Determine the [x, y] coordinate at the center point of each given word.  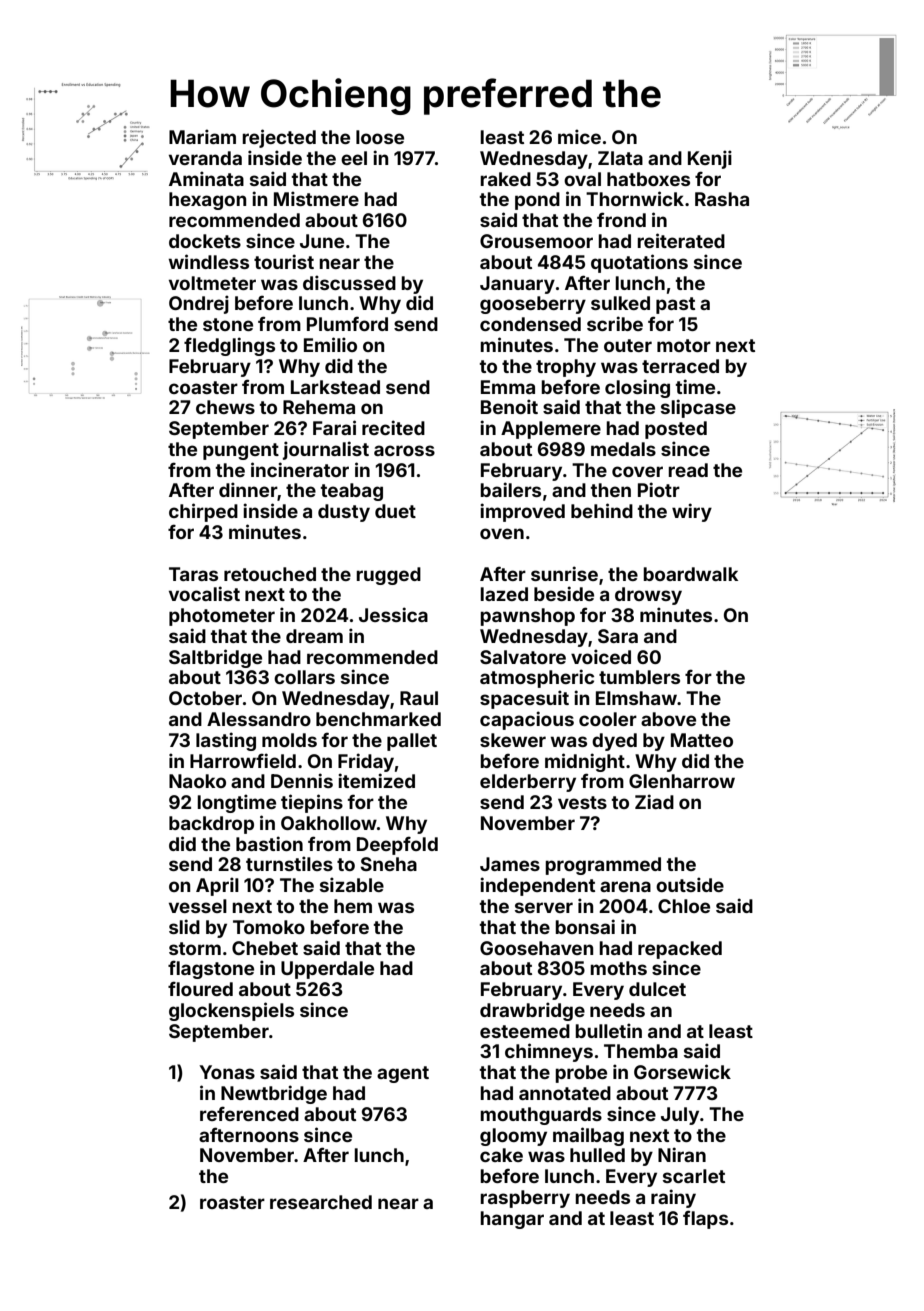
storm [195, 948]
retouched [270, 574]
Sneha [389, 864]
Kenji [710, 159]
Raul [419, 698]
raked [505, 179]
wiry [692, 512]
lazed [504, 594]
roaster [232, 1202]
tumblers [639, 677]
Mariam [202, 136]
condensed [530, 324]
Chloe [684, 906]
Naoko [197, 781]
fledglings [229, 346]
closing [637, 388]
